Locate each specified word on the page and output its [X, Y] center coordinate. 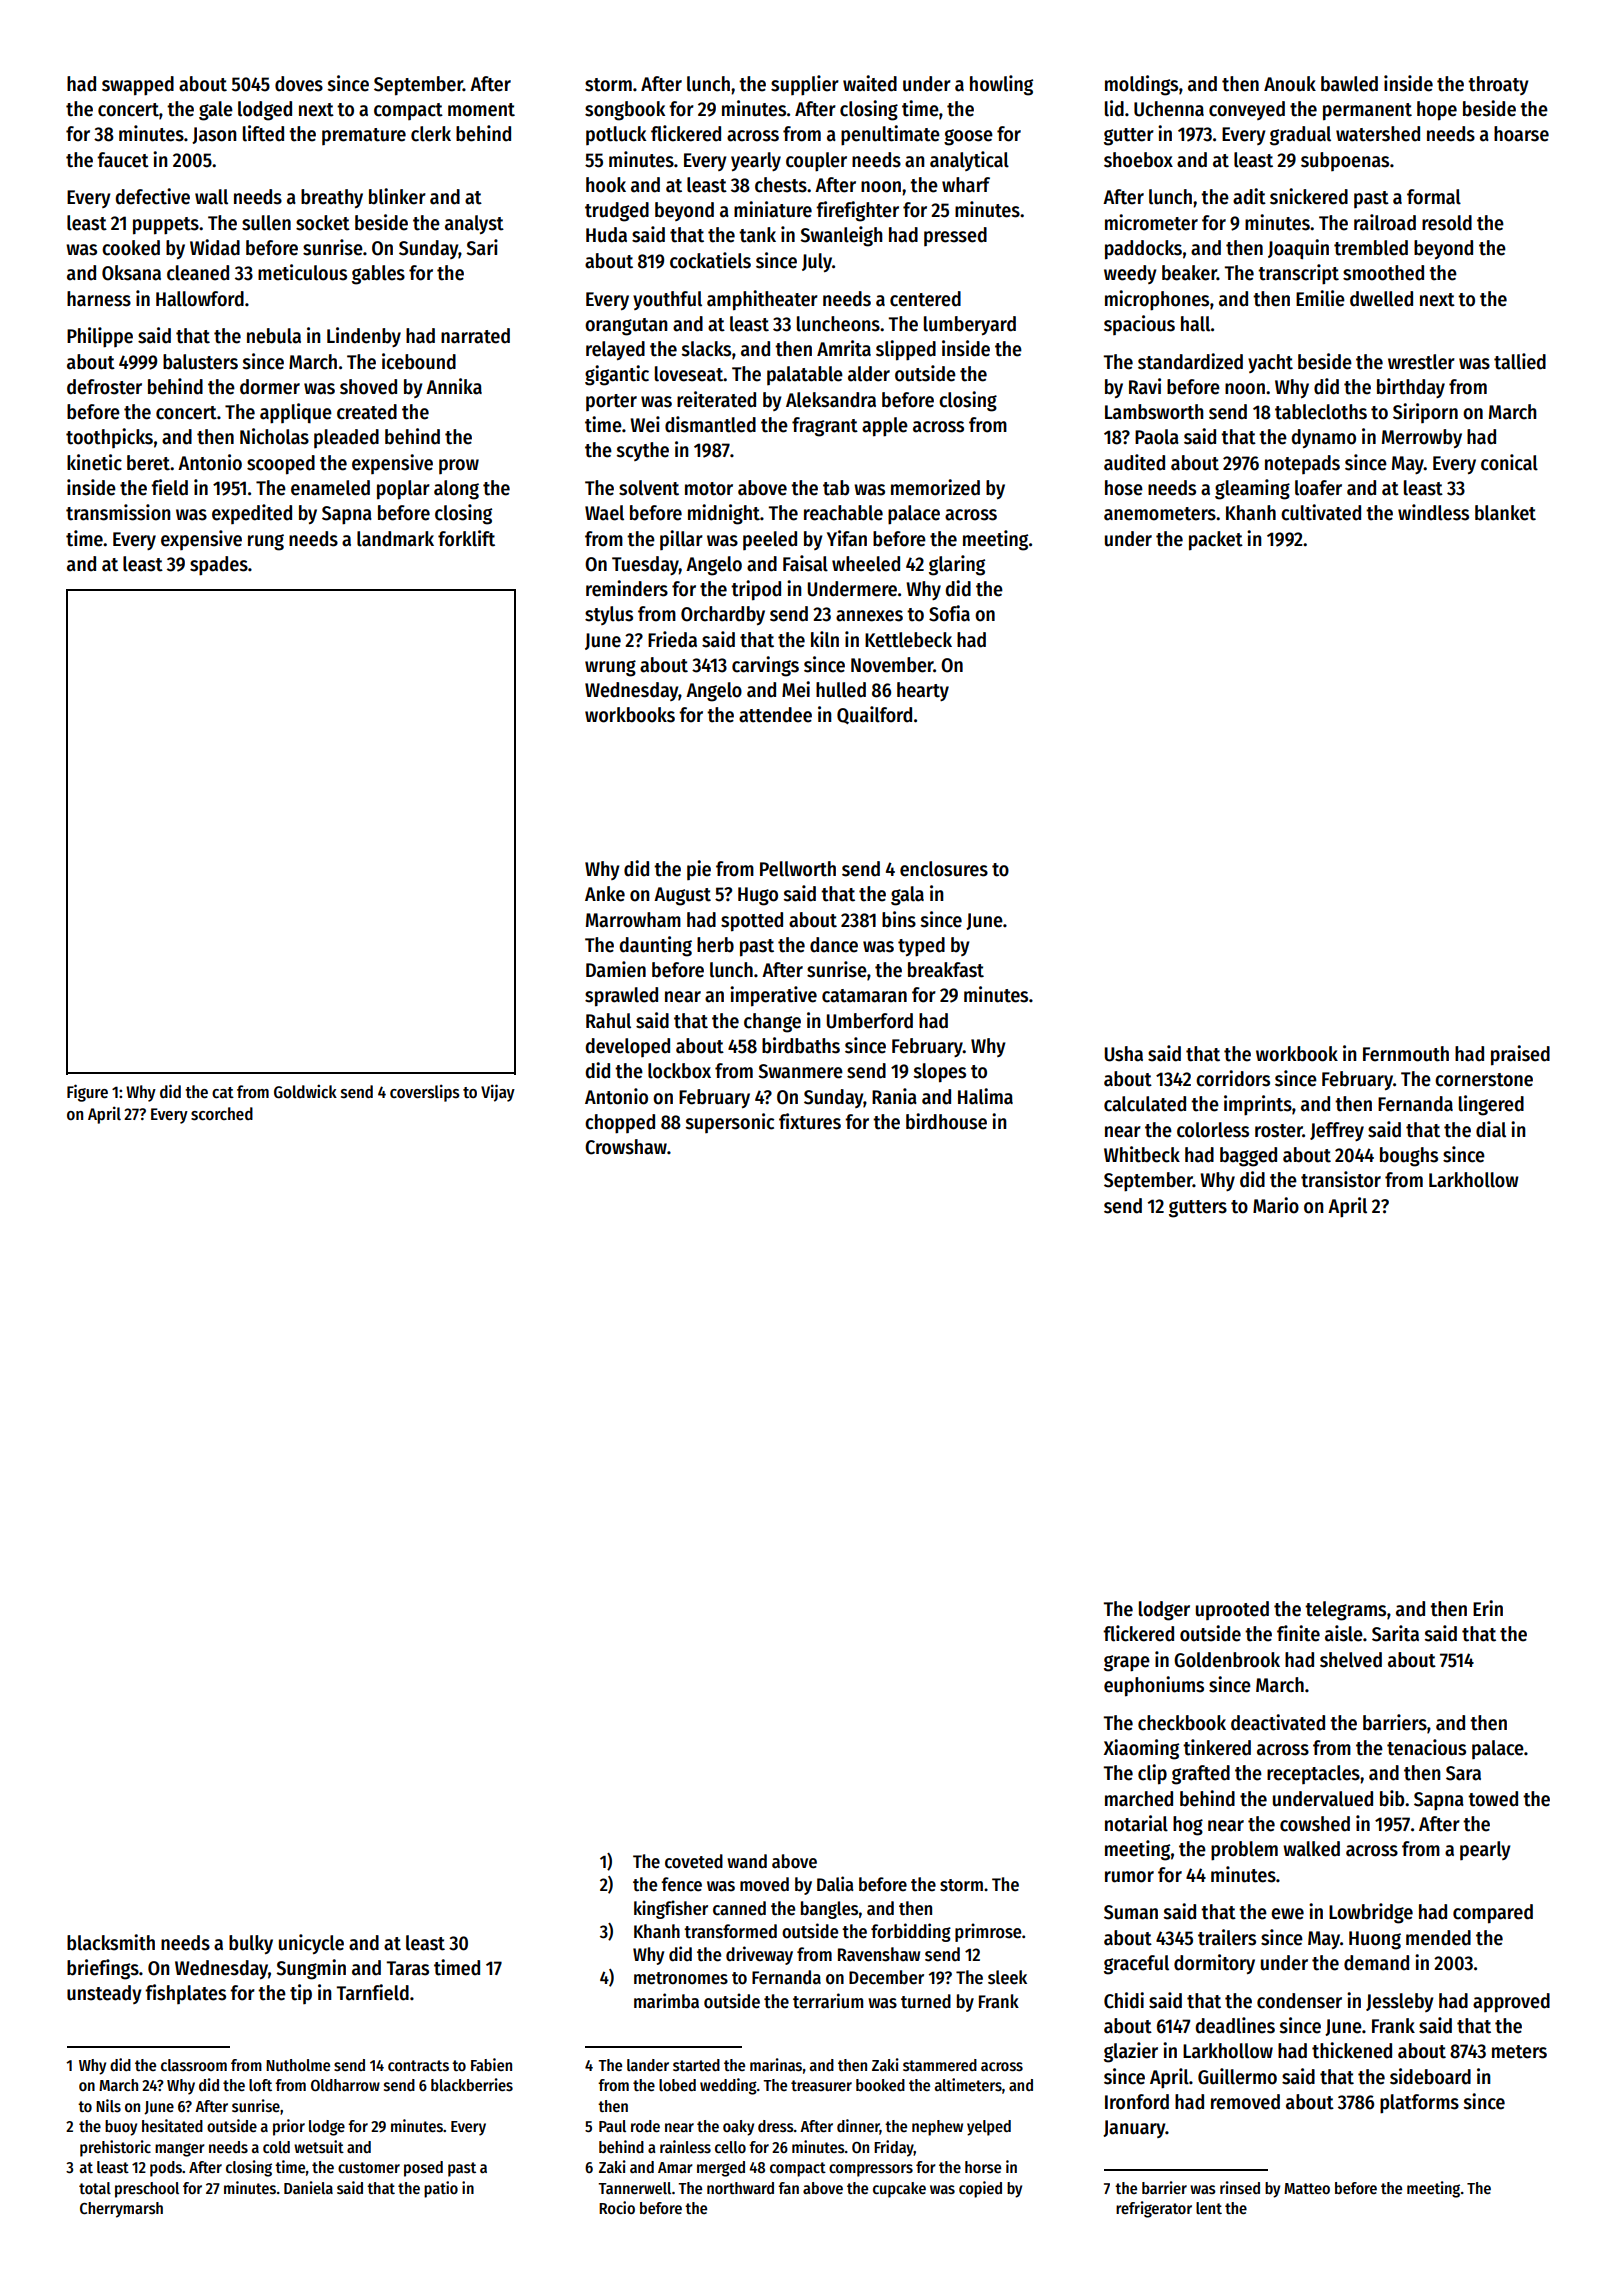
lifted [263, 133]
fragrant [825, 427]
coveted [694, 1861]
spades [219, 566]
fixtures [810, 1121]
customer [369, 2167]
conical [1509, 462]
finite [1298, 1633]
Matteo [1307, 2188]
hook [606, 185]
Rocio [617, 2208]
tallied [1520, 361]
